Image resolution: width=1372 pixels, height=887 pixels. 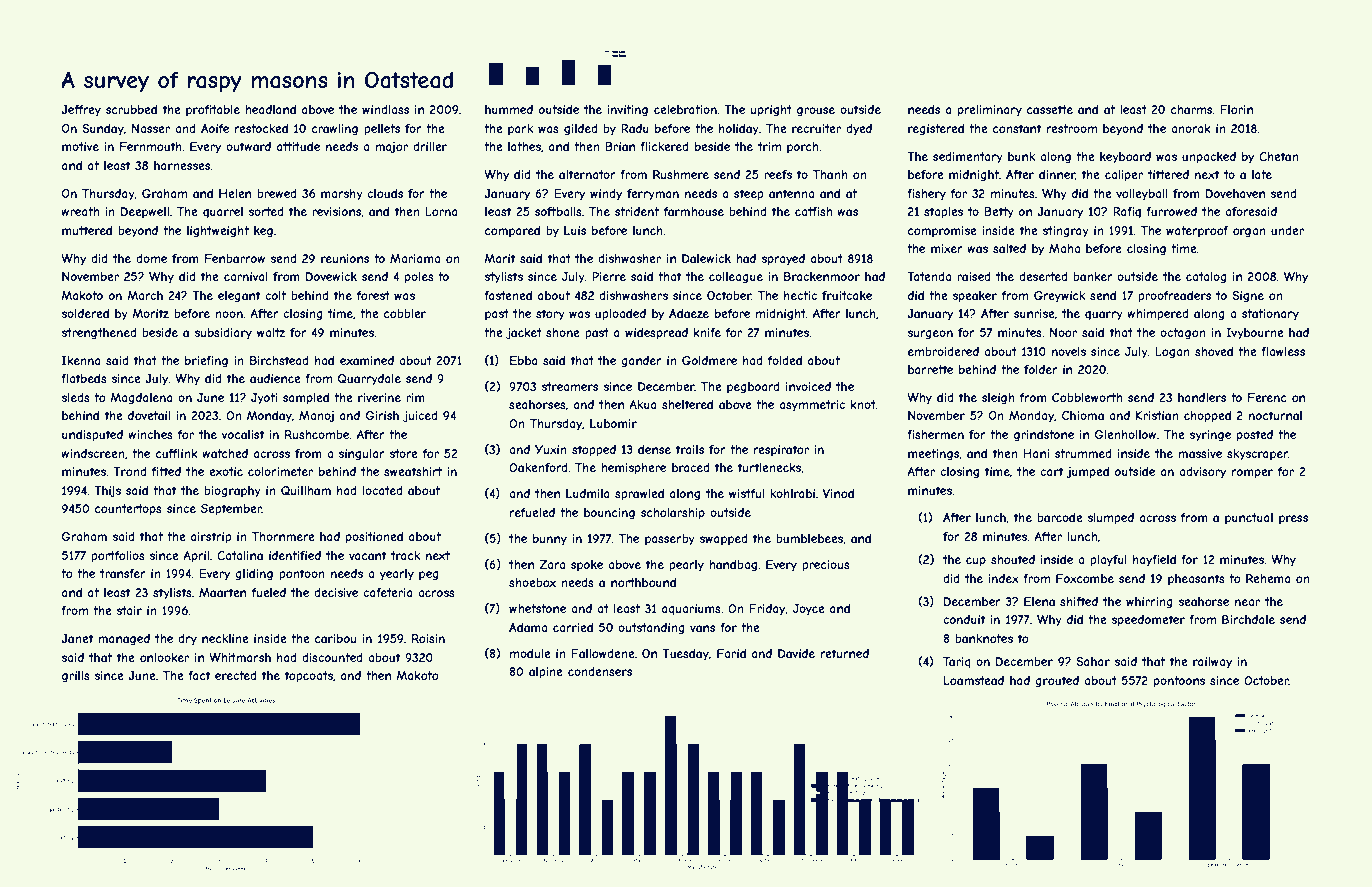 What do you see at coordinates (783, 260) in the screenshot?
I see `sprayed` at bounding box center [783, 260].
